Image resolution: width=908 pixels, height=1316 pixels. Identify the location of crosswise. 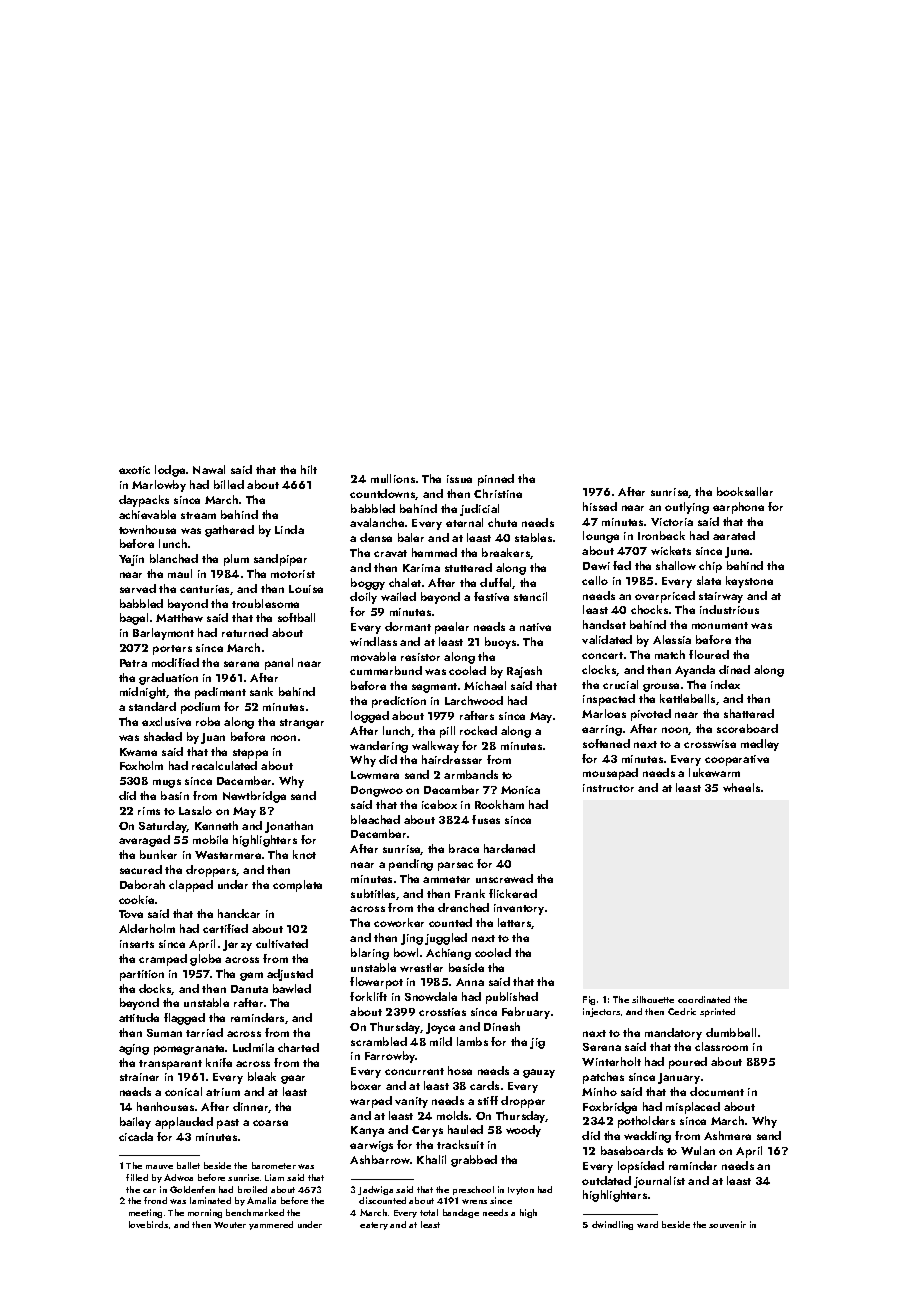
(710, 744).
